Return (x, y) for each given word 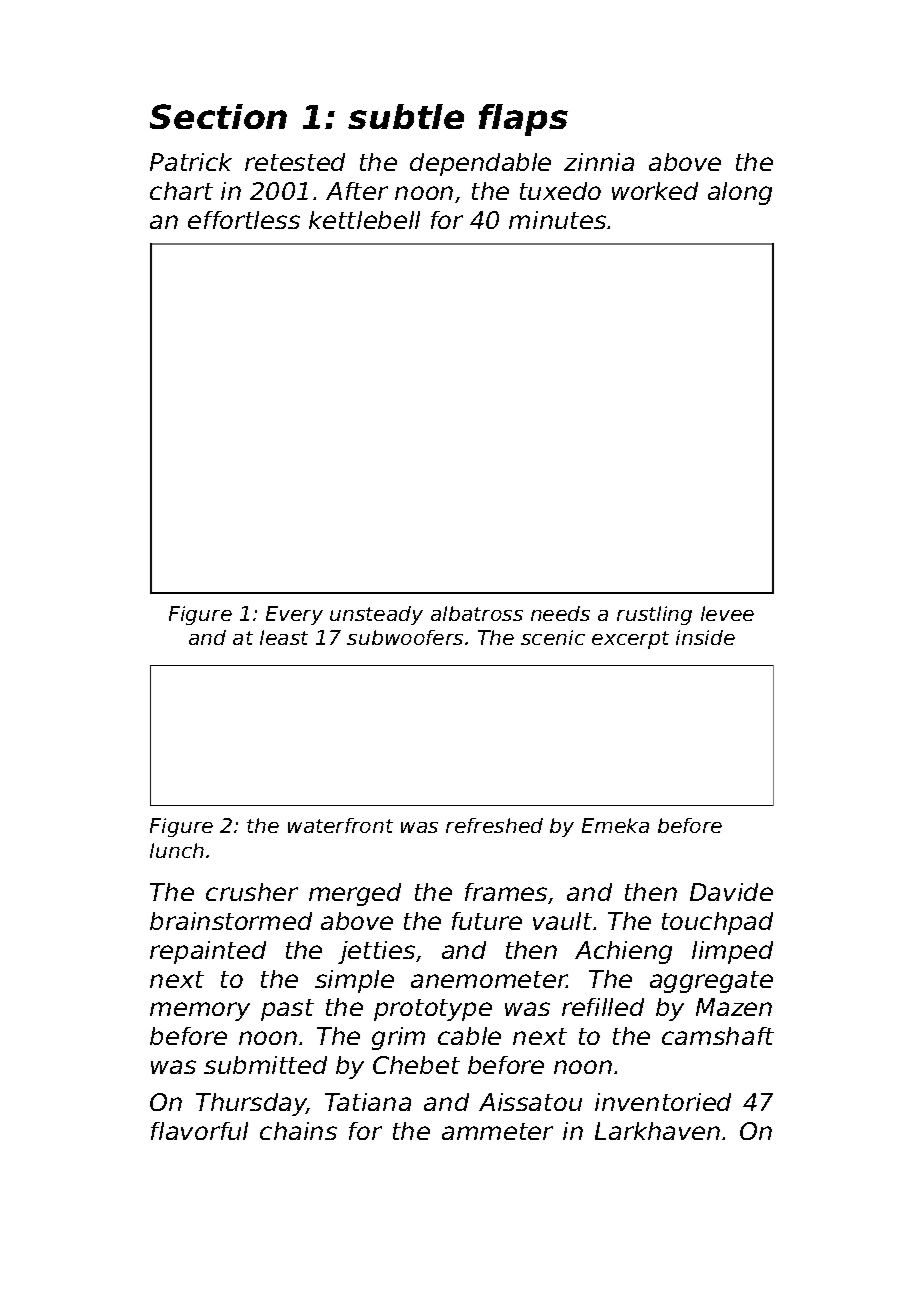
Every (294, 615)
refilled (603, 1007)
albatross (477, 613)
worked (655, 191)
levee (727, 613)
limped (732, 952)
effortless (244, 220)
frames (506, 892)
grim (398, 1038)
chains (298, 1131)
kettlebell (364, 220)
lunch (177, 850)
